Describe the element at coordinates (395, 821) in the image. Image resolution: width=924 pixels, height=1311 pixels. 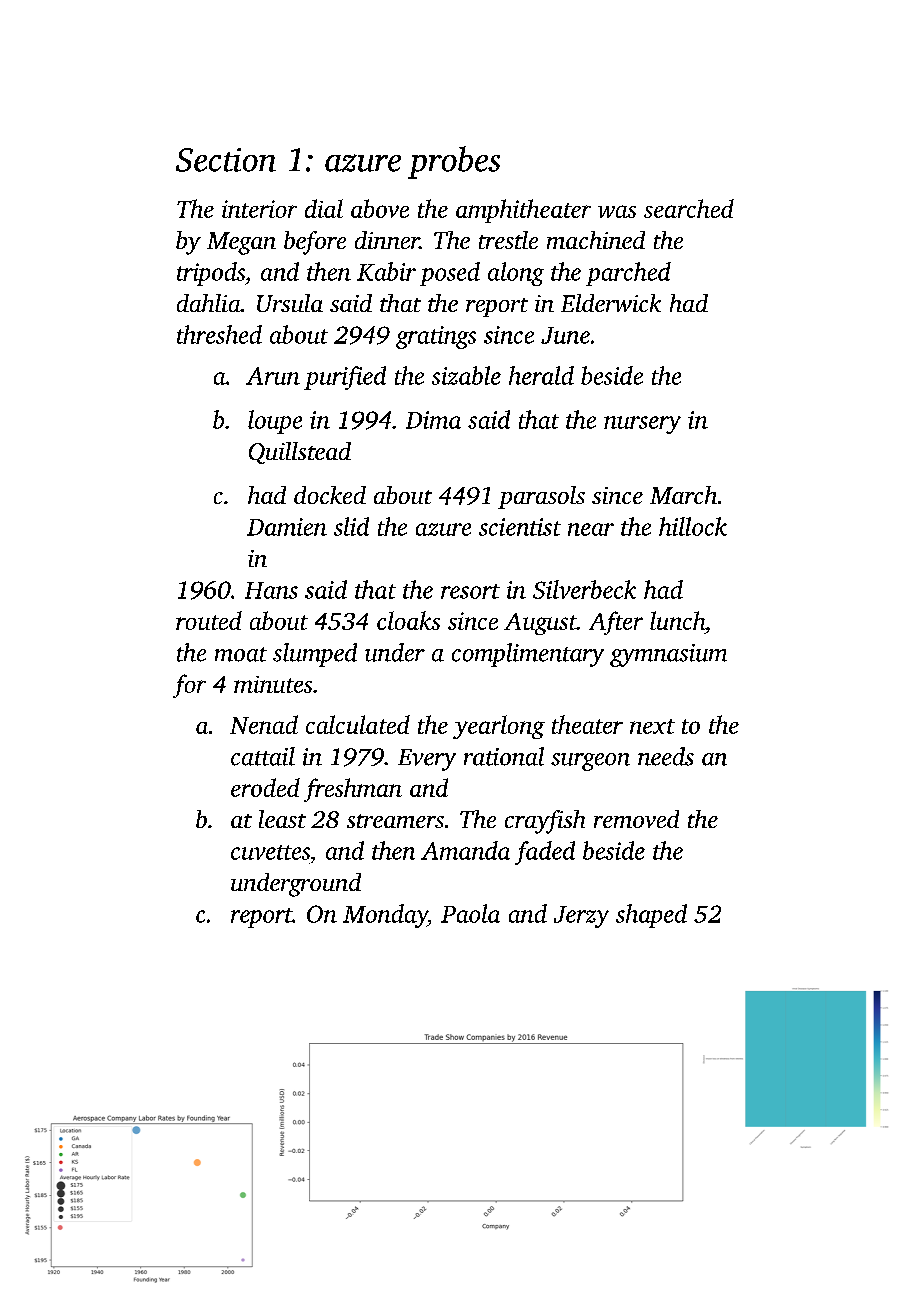
I see `streamers` at that location.
